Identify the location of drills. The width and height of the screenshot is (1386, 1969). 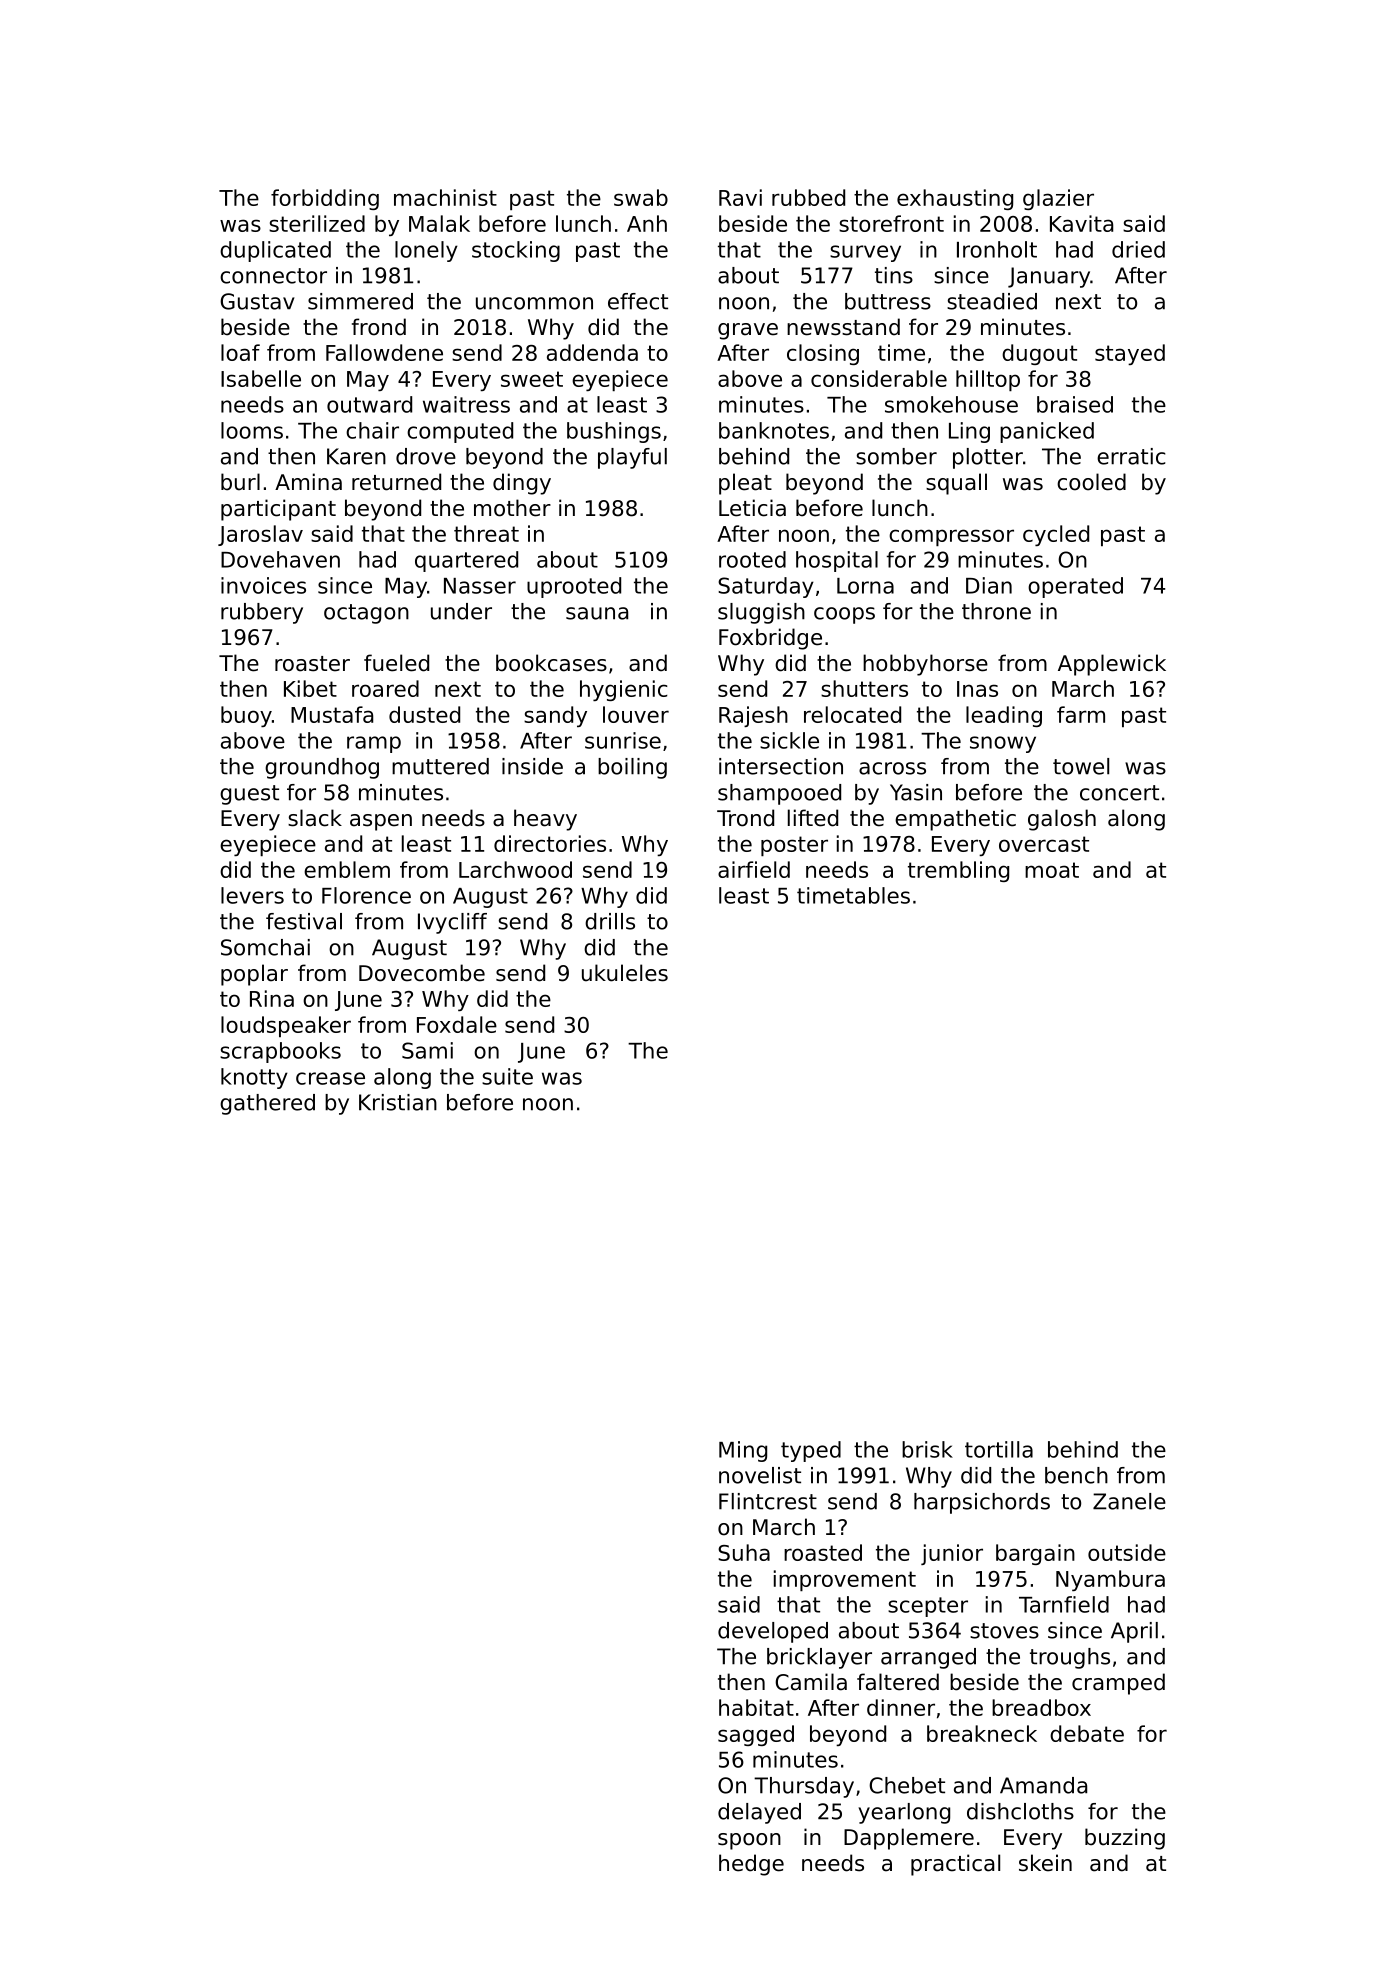
(610, 921).
